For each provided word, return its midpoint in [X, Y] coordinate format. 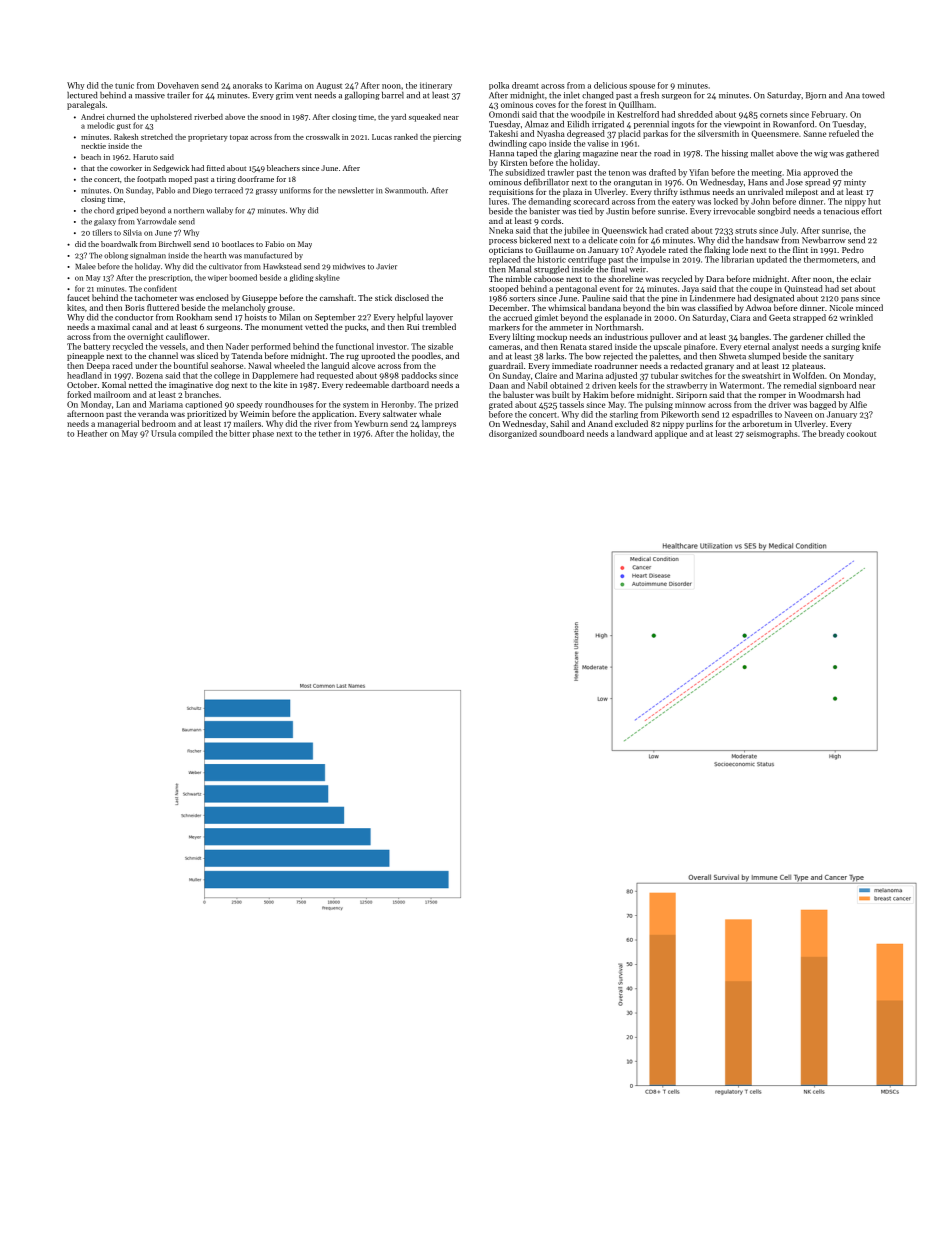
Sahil [559, 423]
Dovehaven [178, 85]
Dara [715, 279]
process [503, 242]
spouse [642, 87]
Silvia [132, 232]
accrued [517, 317]
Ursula [163, 433]
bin [673, 307]
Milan [289, 317]
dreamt [525, 85]
